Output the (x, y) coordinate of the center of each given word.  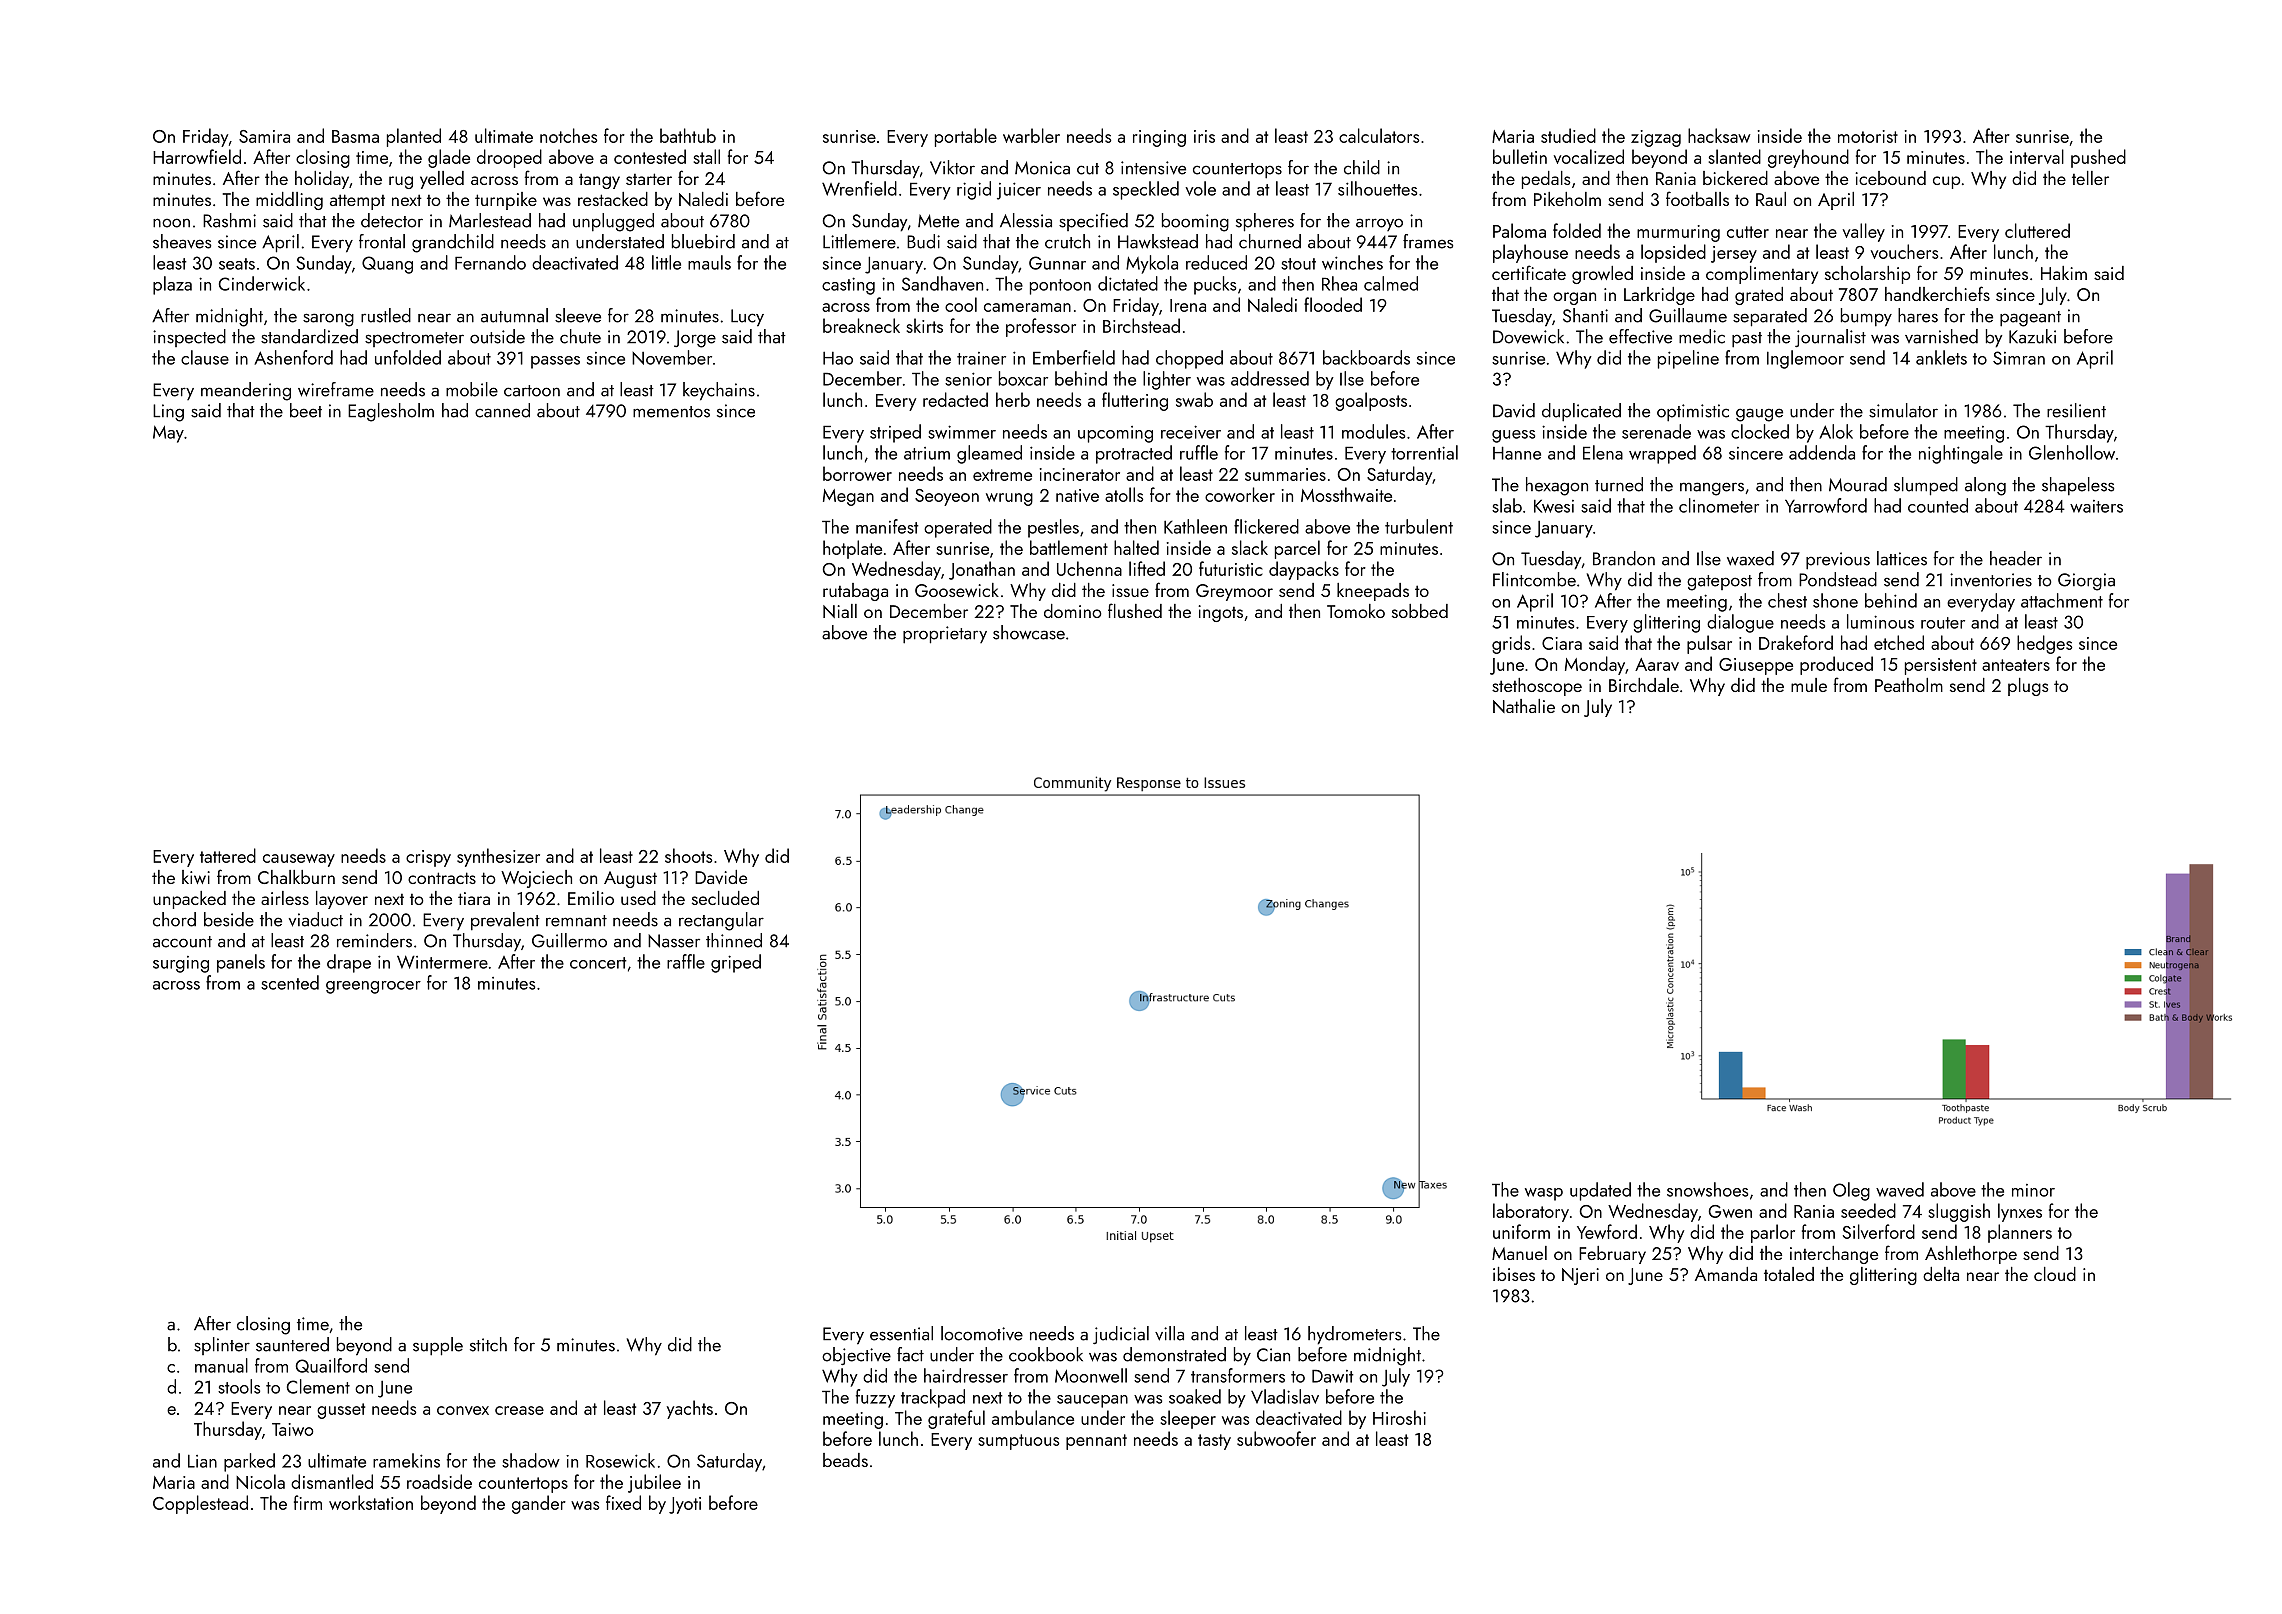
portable (966, 137)
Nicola (260, 1481)
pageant (2030, 319)
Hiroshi (1399, 1417)
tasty (1214, 1442)
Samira (264, 136)
